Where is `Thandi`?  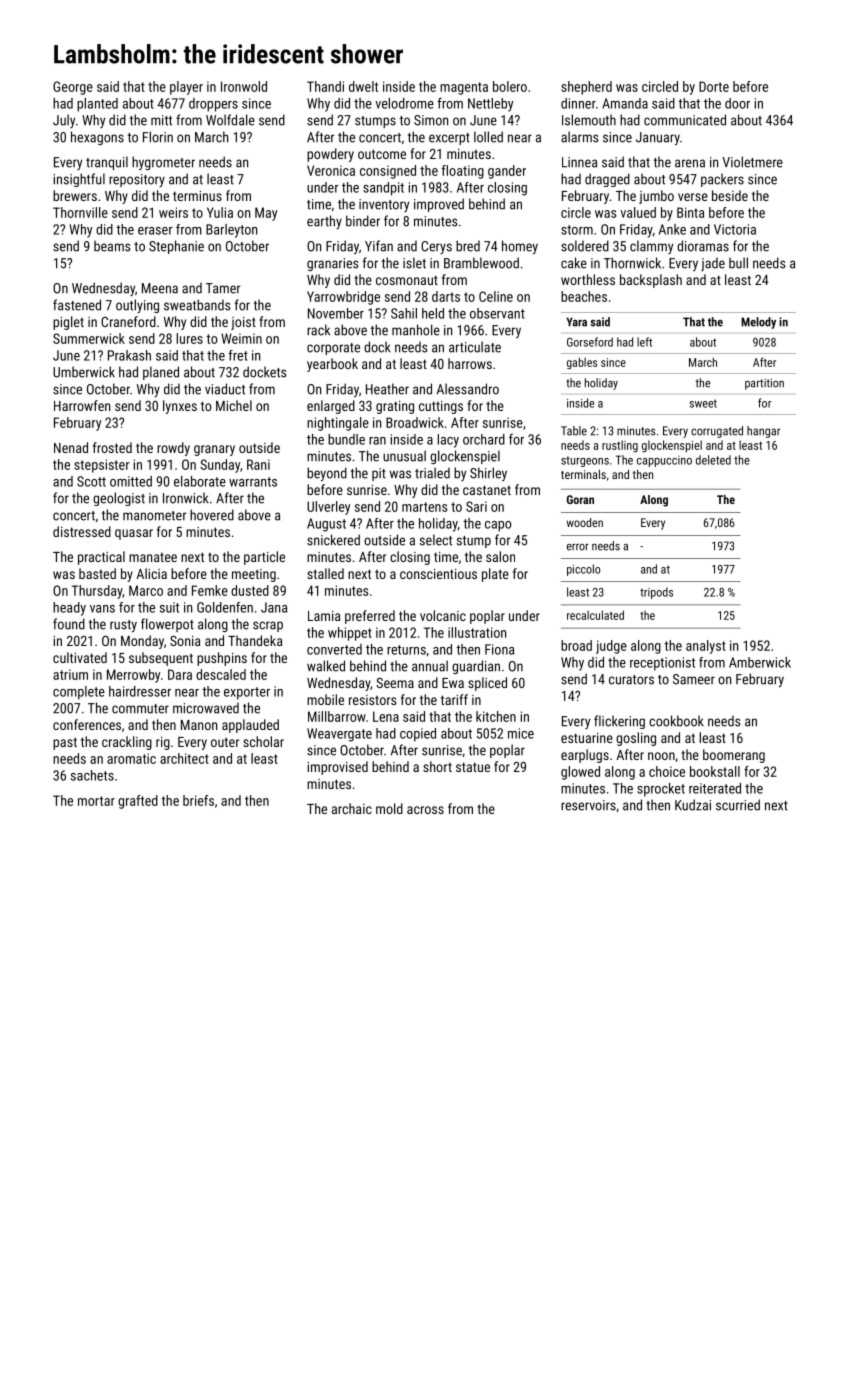
Thandi is located at coordinates (325, 86).
